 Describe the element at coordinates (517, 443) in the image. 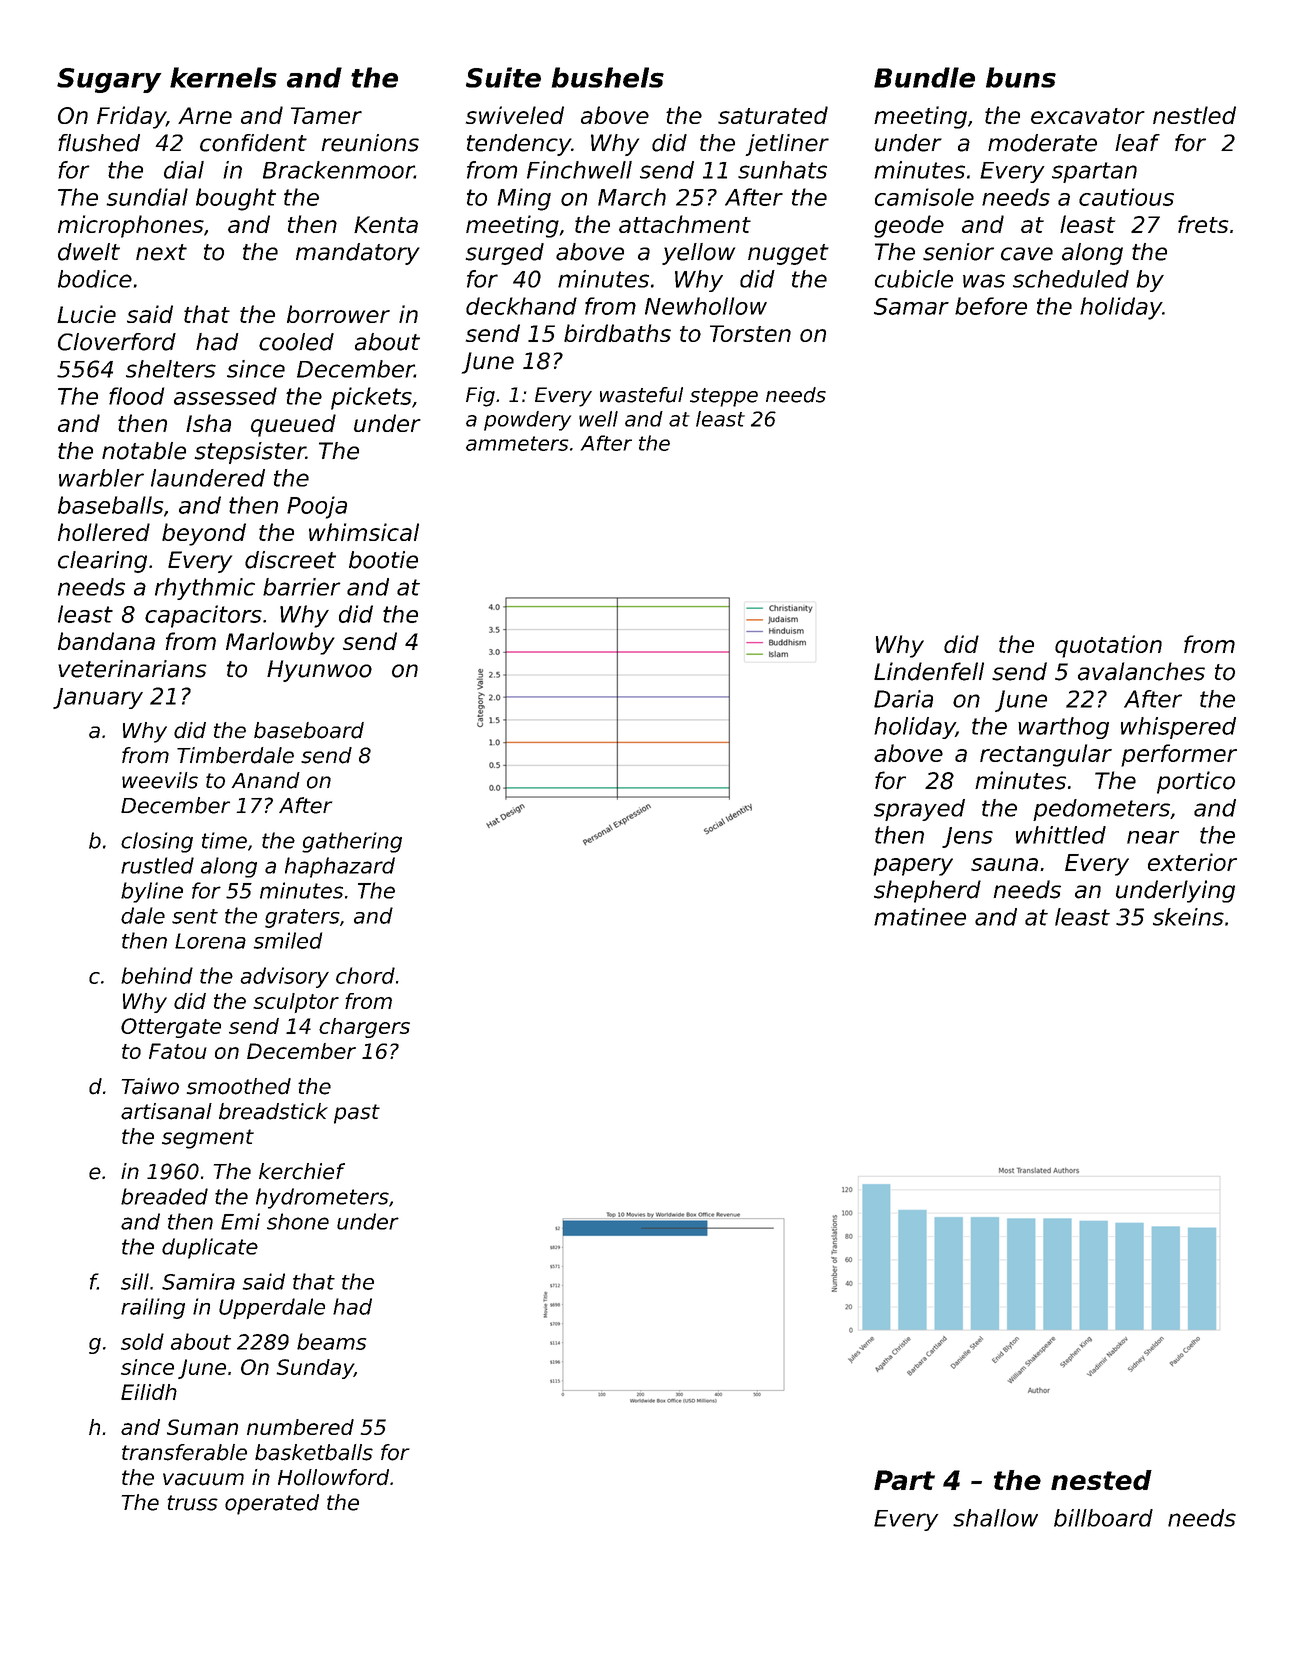

I see `ammeters` at that location.
